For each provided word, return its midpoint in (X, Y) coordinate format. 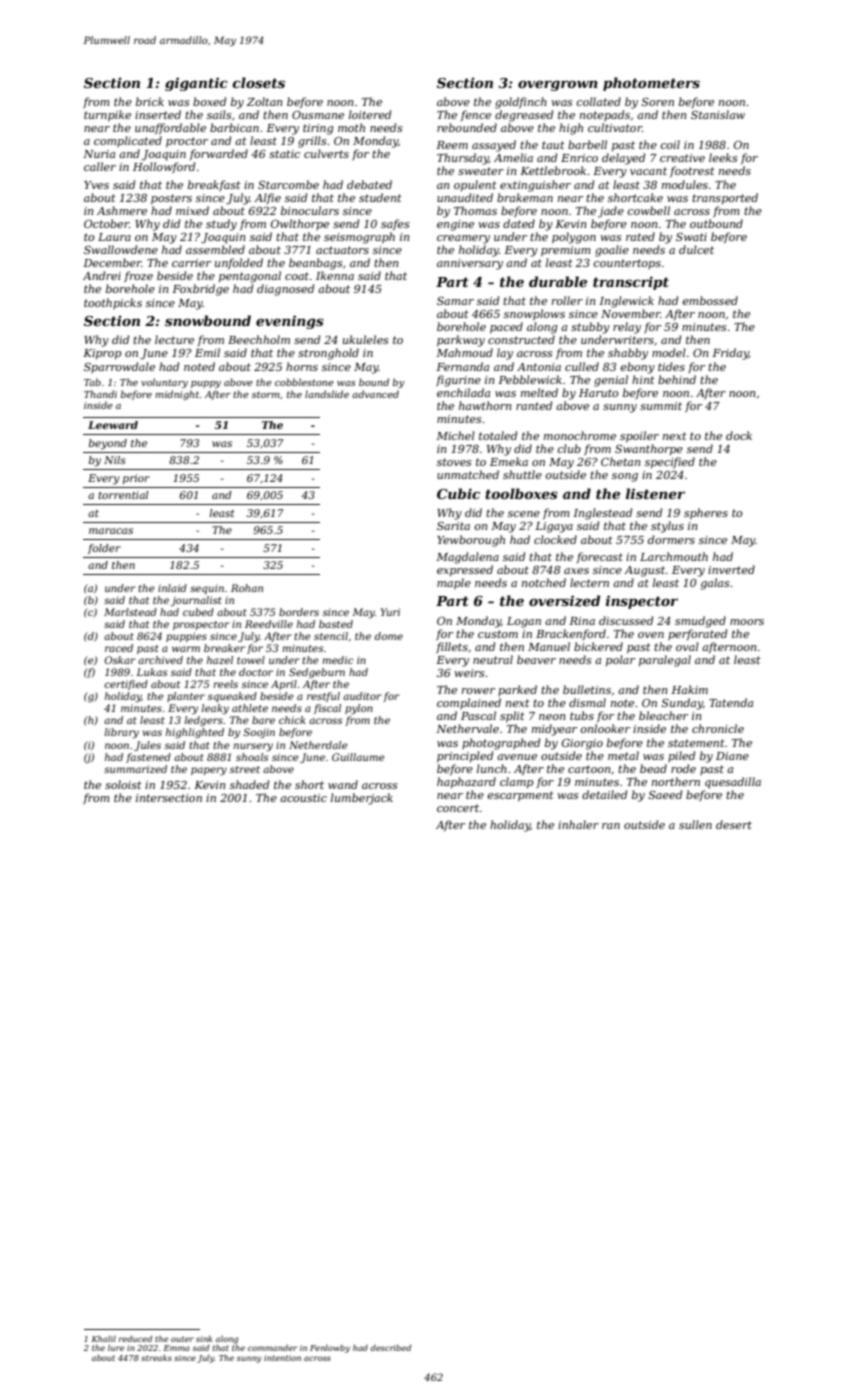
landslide (327, 394)
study (221, 225)
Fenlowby (330, 1348)
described (391, 1347)
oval (687, 646)
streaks (156, 1358)
